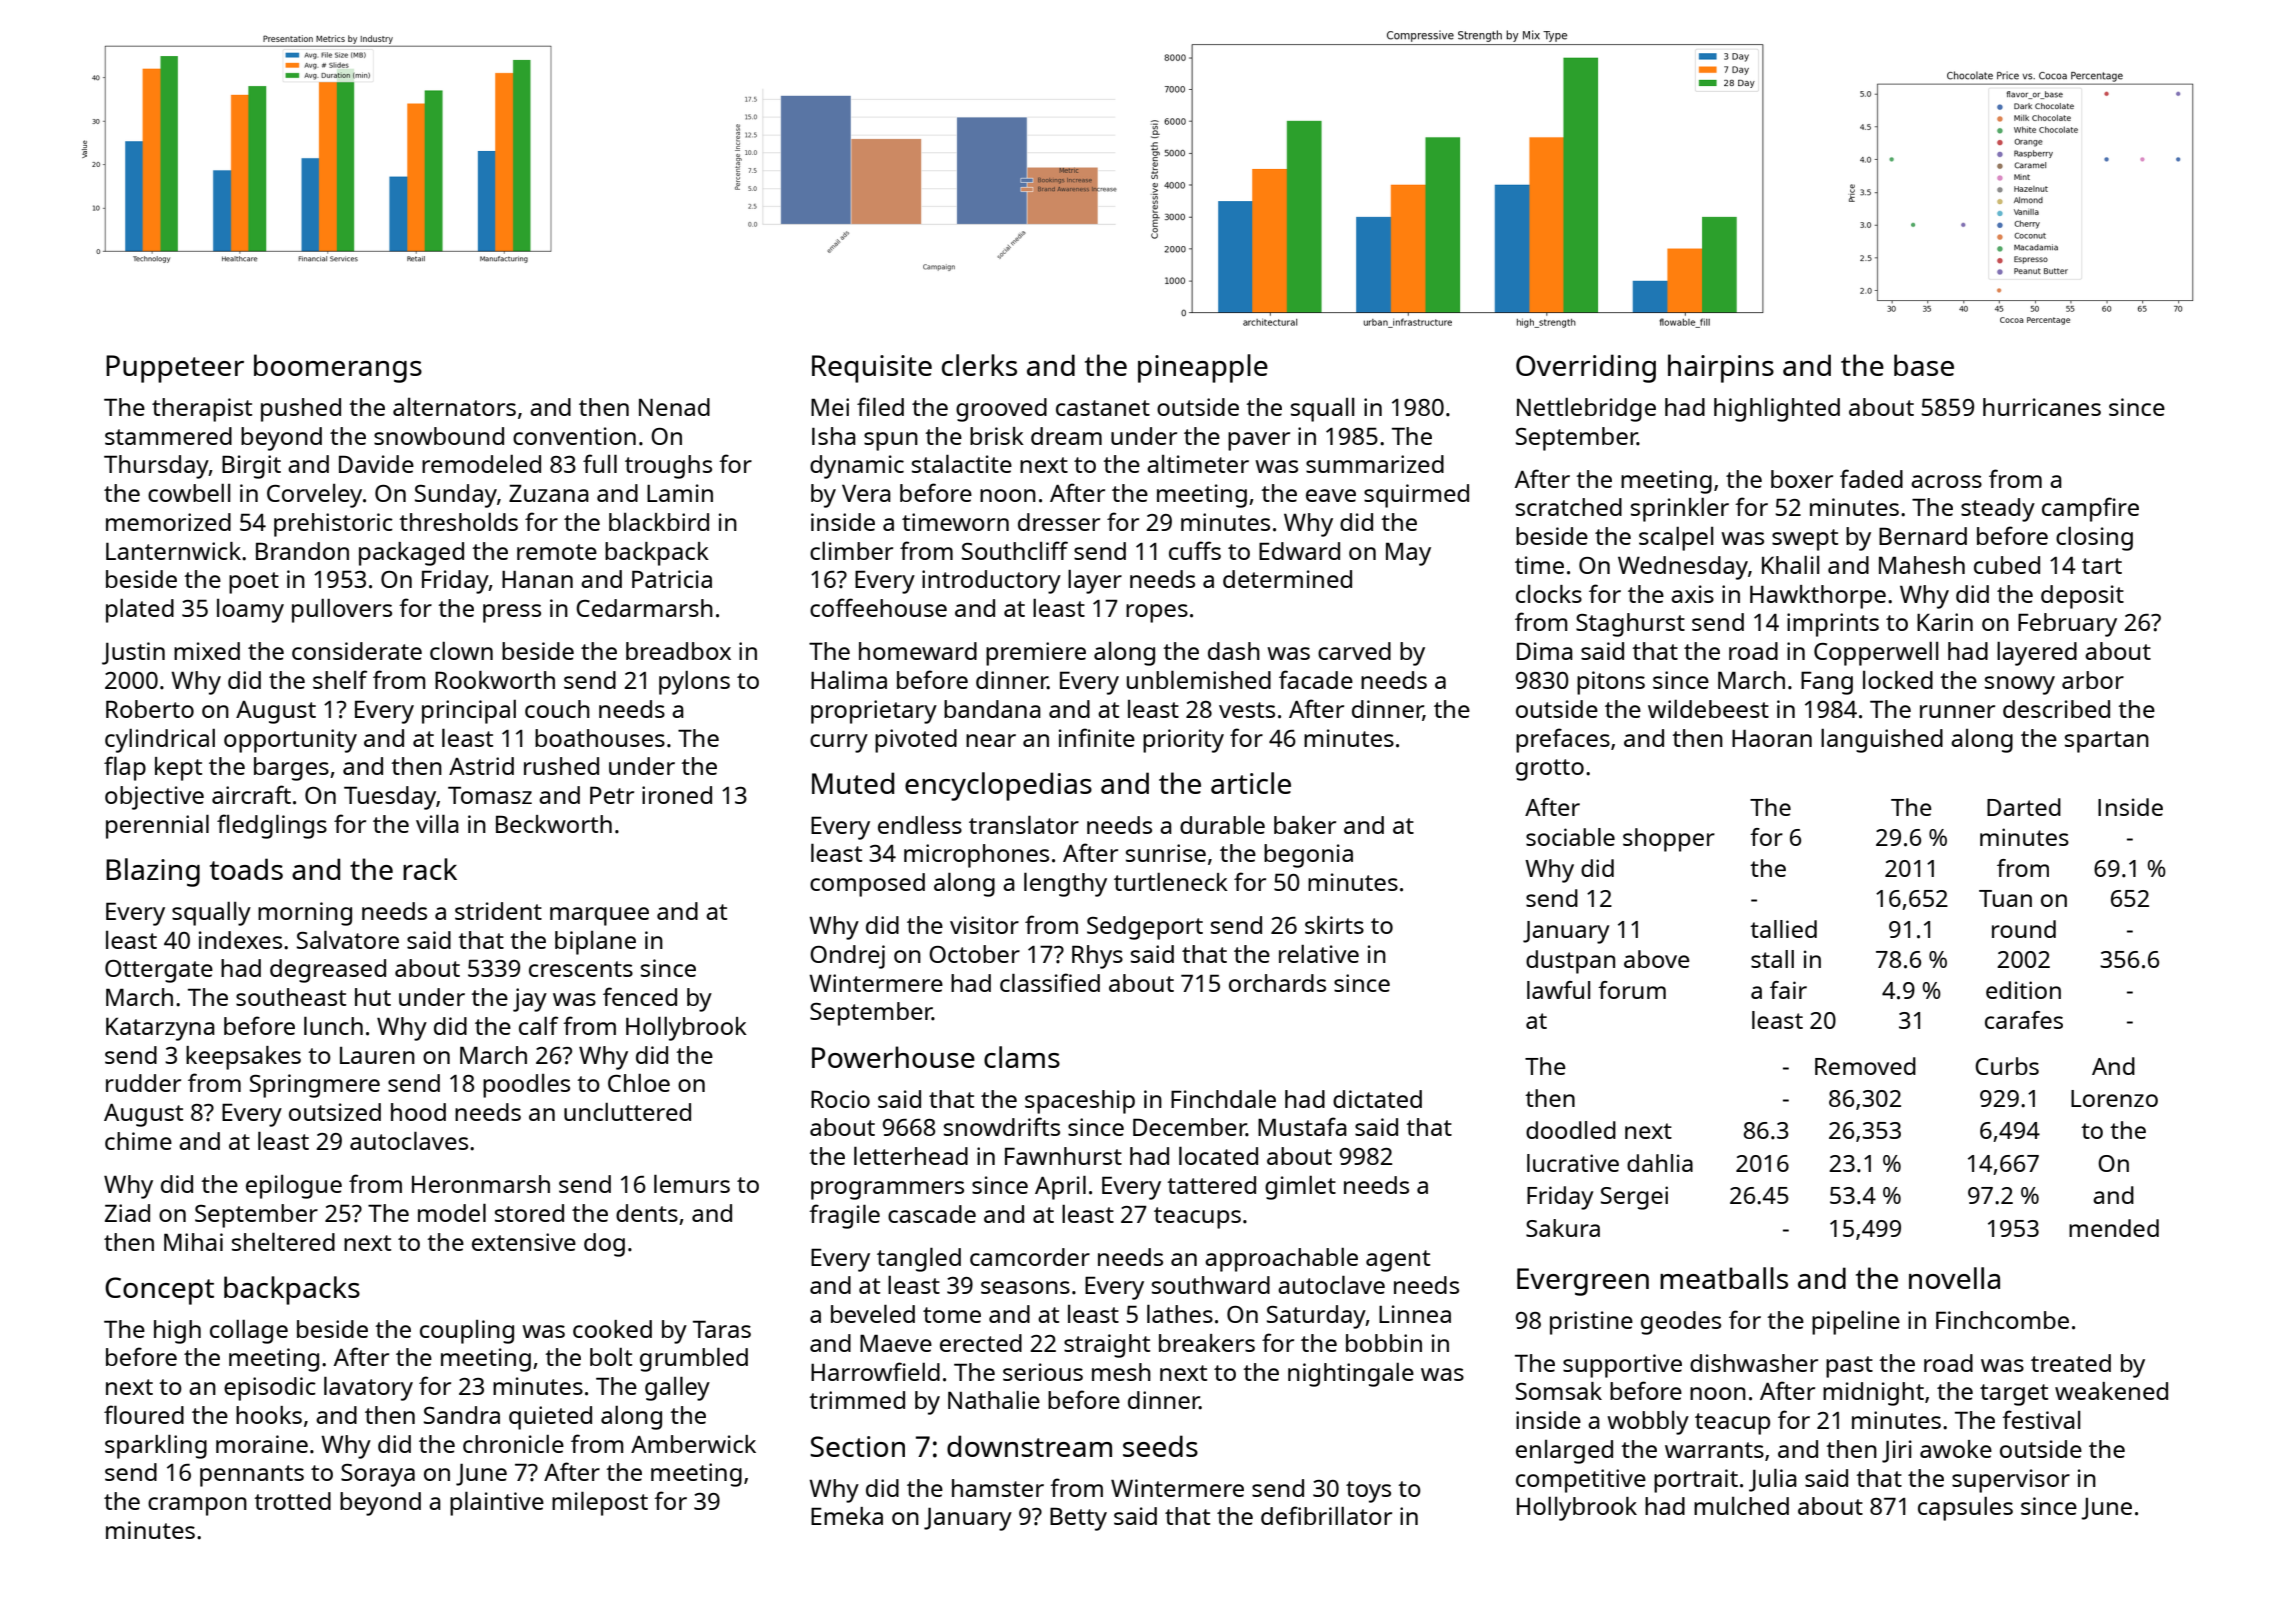  I want to click on clams, so click(1022, 1057).
